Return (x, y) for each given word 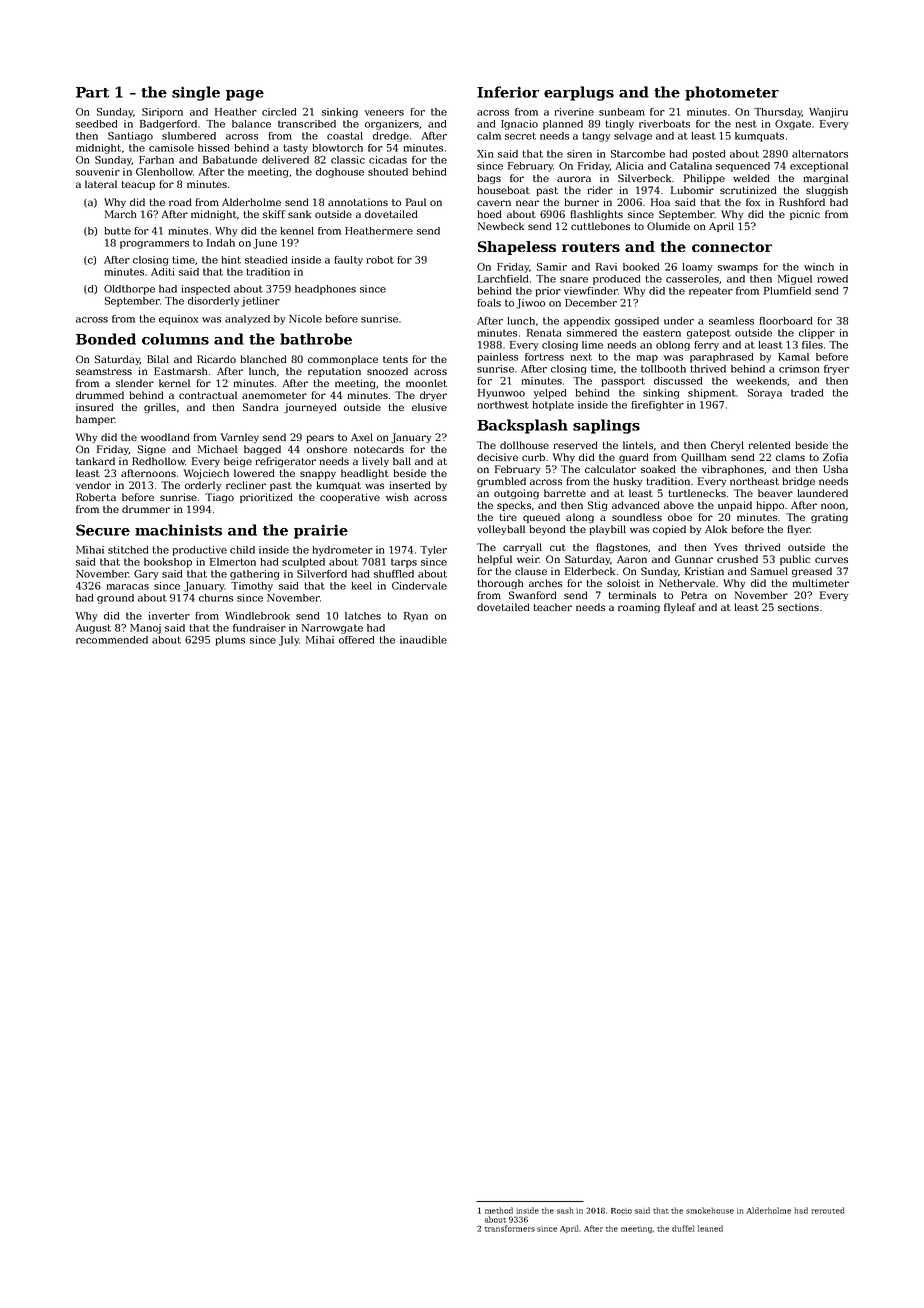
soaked (658, 469)
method (499, 1210)
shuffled (394, 574)
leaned (710, 1228)
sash (565, 1210)
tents (395, 359)
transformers (510, 1228)
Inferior (508, 92)
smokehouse (710, 1210)
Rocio (621, 1211)
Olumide (668, 226)
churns (216, 598)
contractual (208, 395)
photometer (732, 93)
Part (92, 92)
